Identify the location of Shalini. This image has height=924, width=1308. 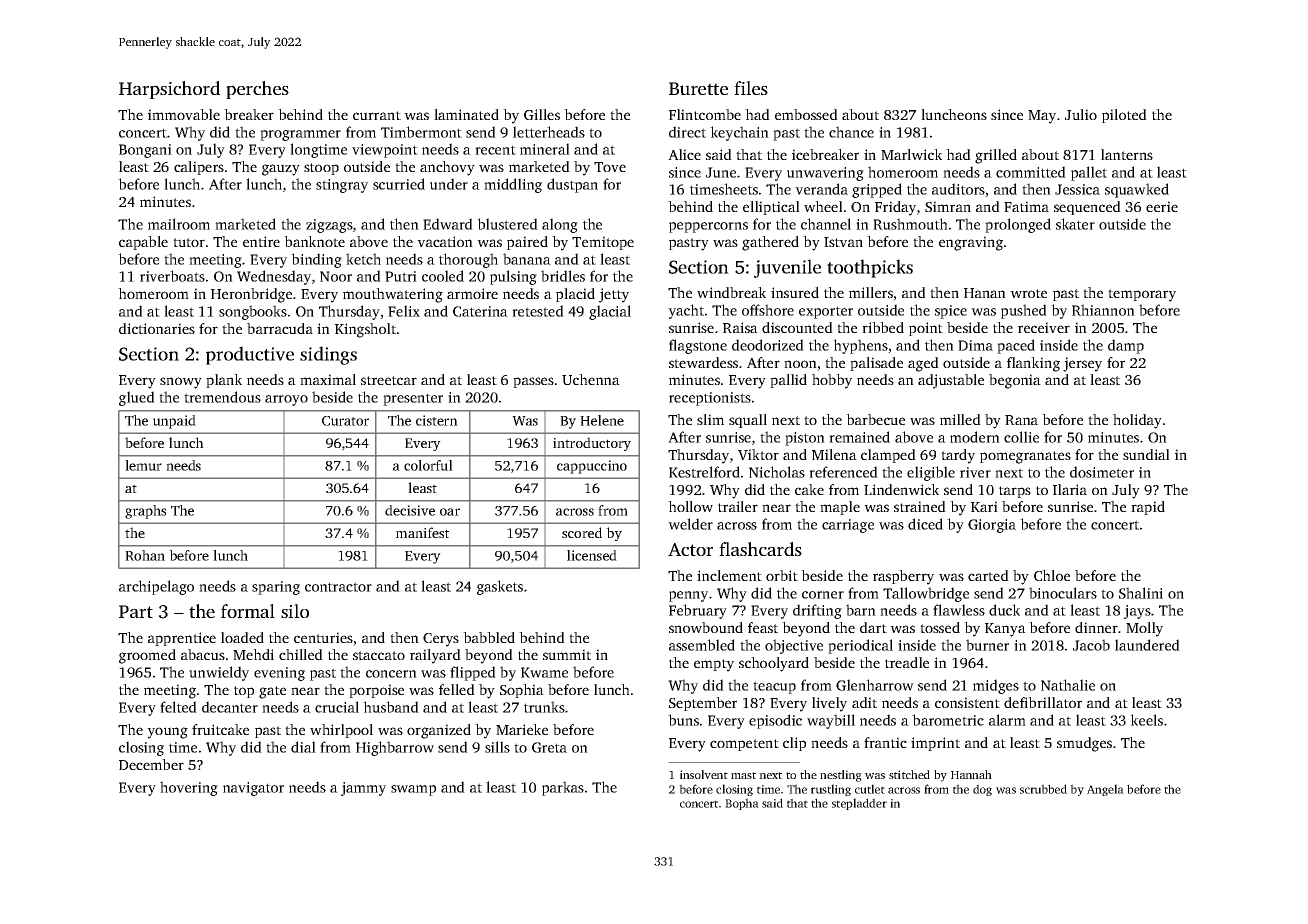
(1141, 593).
